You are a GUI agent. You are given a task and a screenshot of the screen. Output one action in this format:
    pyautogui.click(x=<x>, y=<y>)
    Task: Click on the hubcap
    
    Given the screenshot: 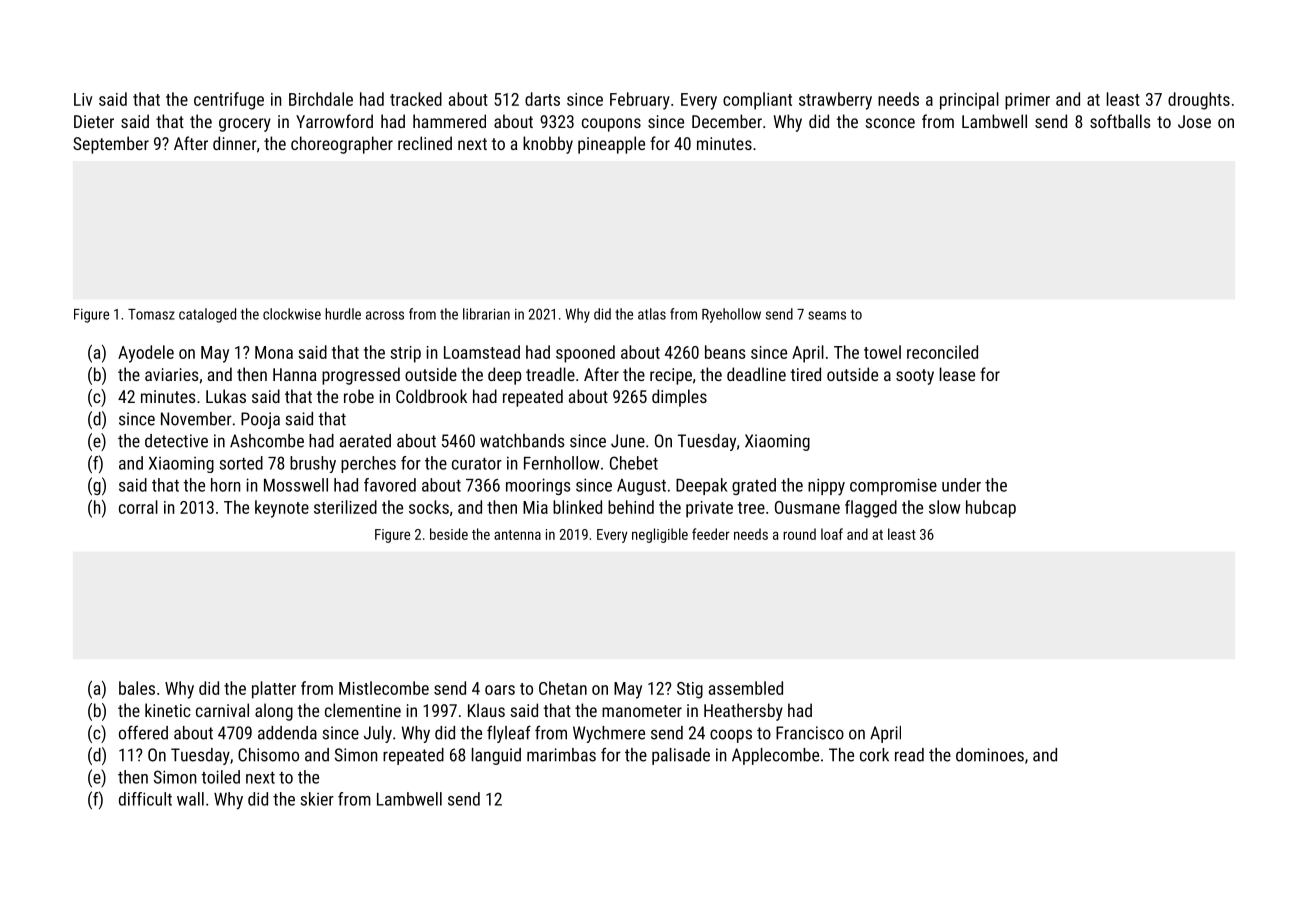 What is the action you would take?
    pyautogui.click(x=991, y=509)
